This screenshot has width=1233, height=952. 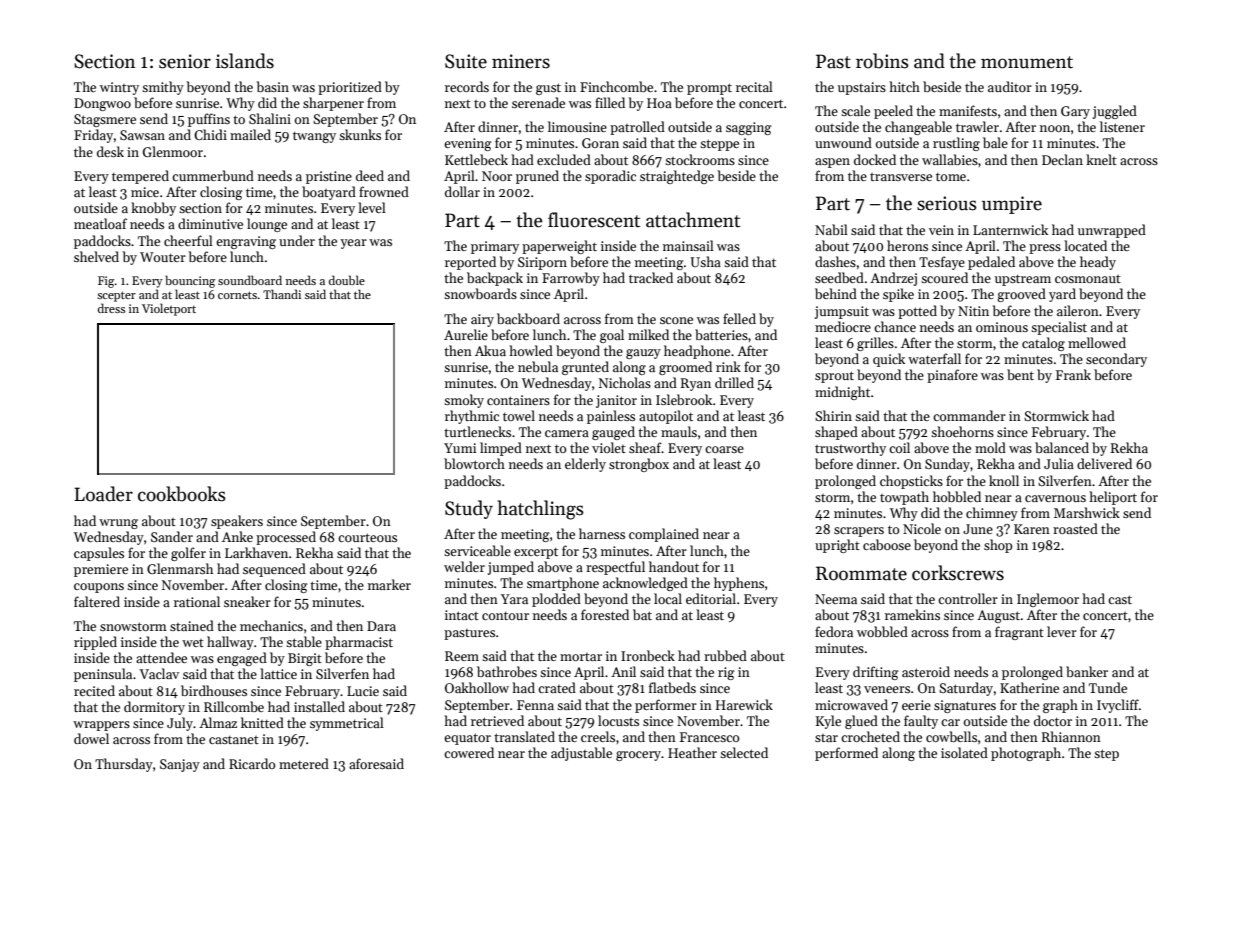 I want to click on hallway, so click(x=230, y=643).
